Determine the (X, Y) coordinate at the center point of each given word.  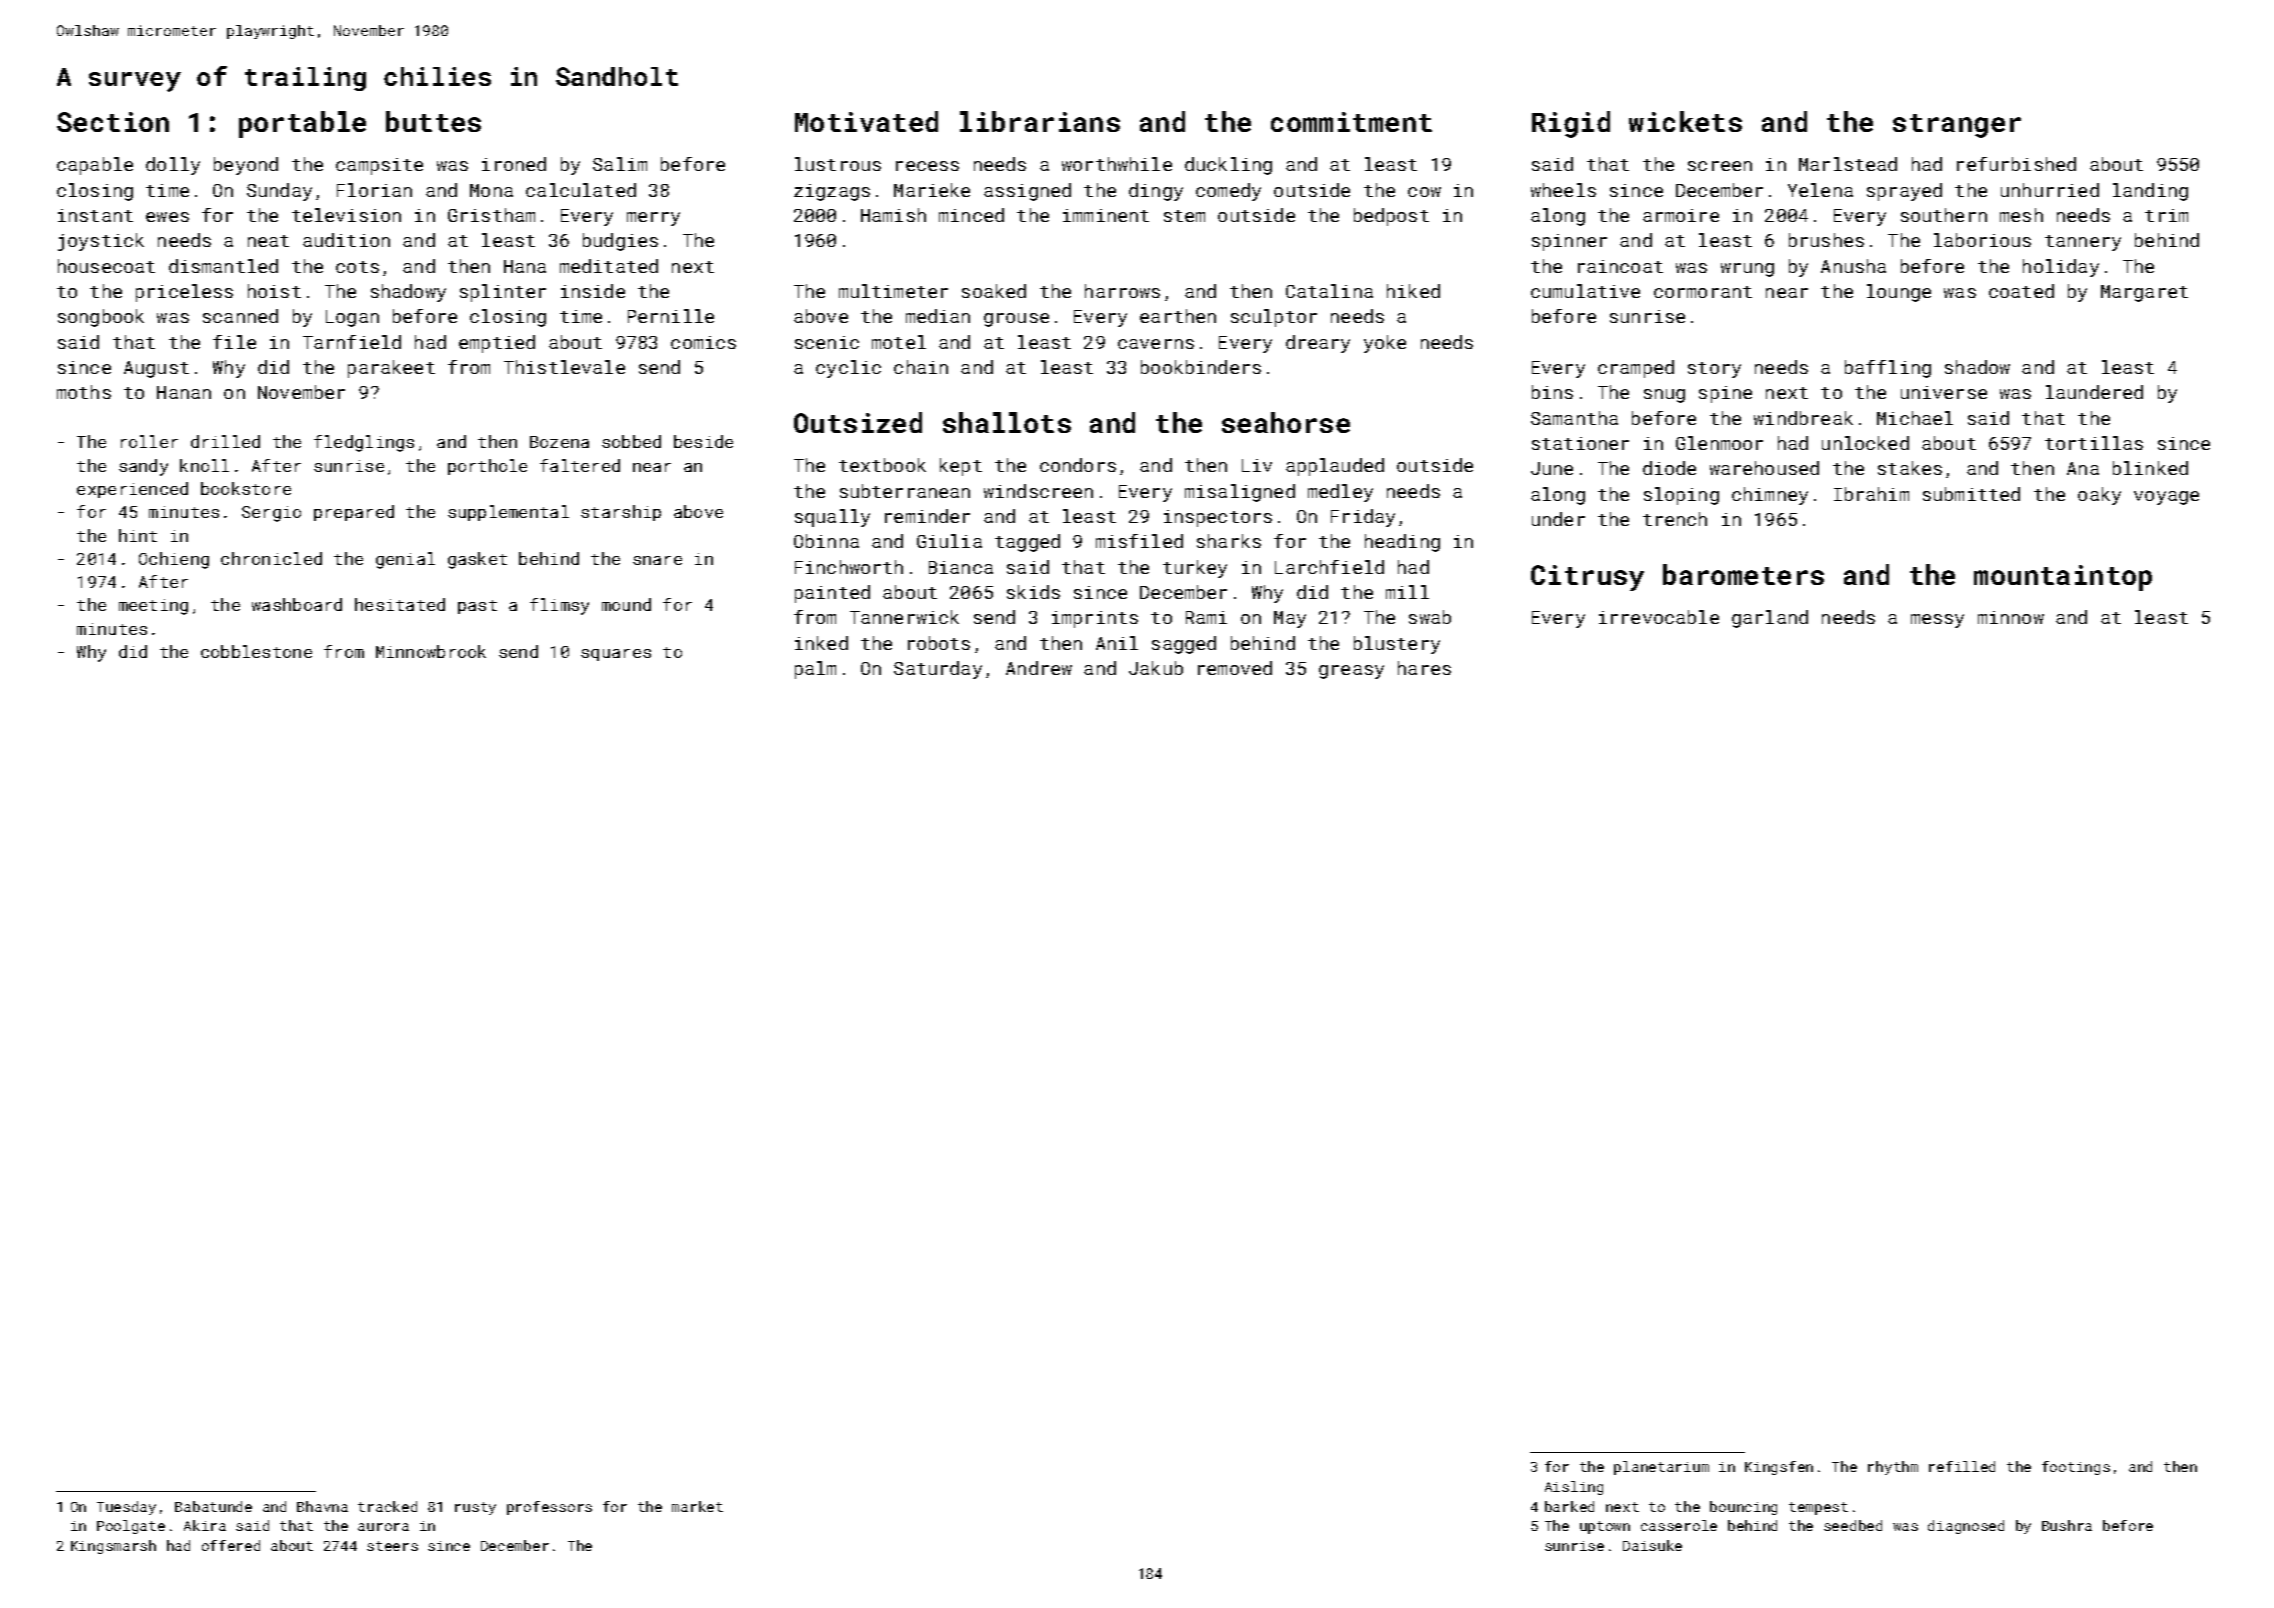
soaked (994, 291)
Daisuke (1652, 1545)
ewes (167, 217)
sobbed (631, 441)
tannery (2083, 243)
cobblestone (256, 651)
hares (1424, 668)
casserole (1679, 1525)
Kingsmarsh (113, 1547)
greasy (1351, 672)
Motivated (866, 121)
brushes (1826, 240)
